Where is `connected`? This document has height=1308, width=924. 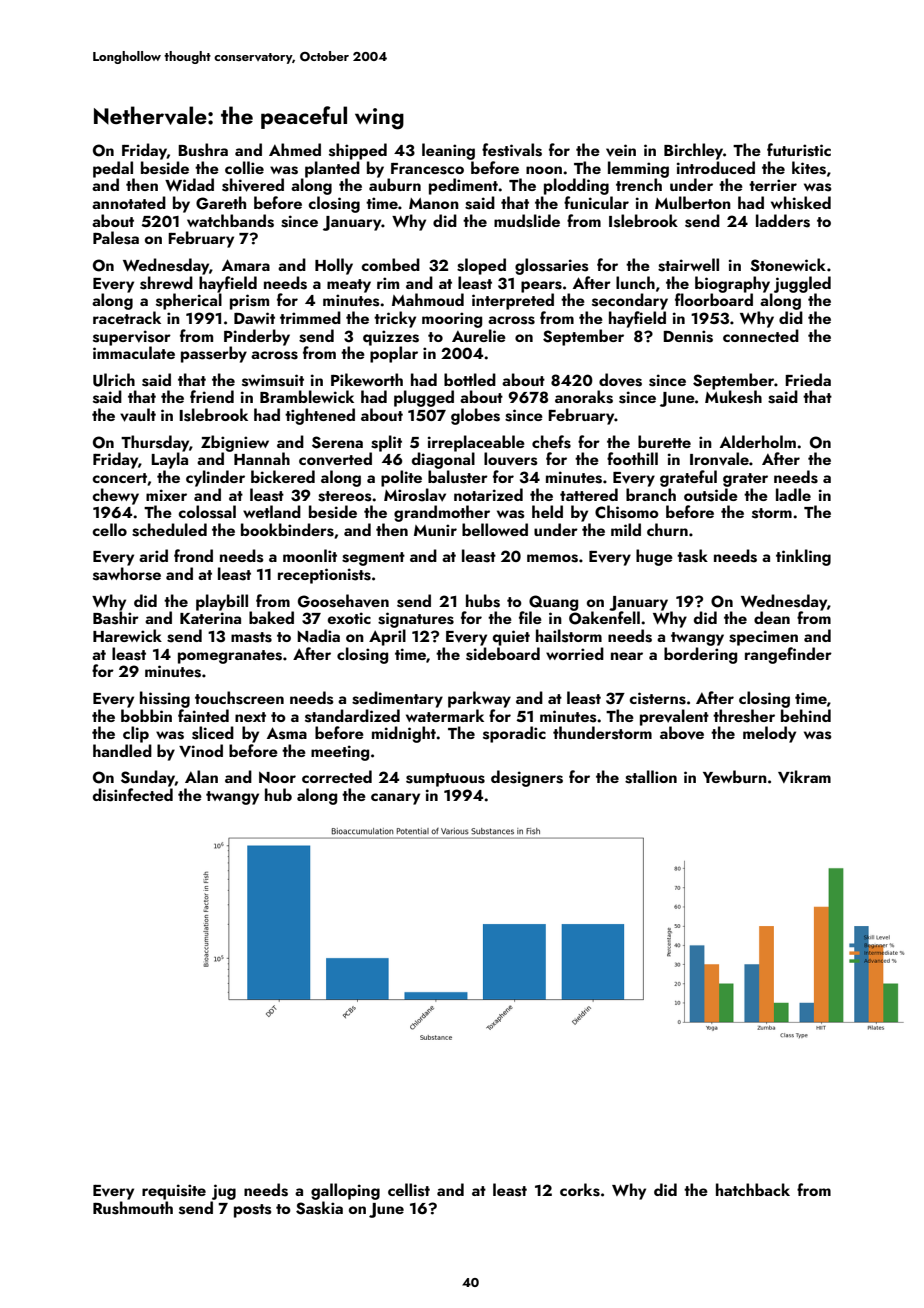
connected is located at coordinates (761, 335).
